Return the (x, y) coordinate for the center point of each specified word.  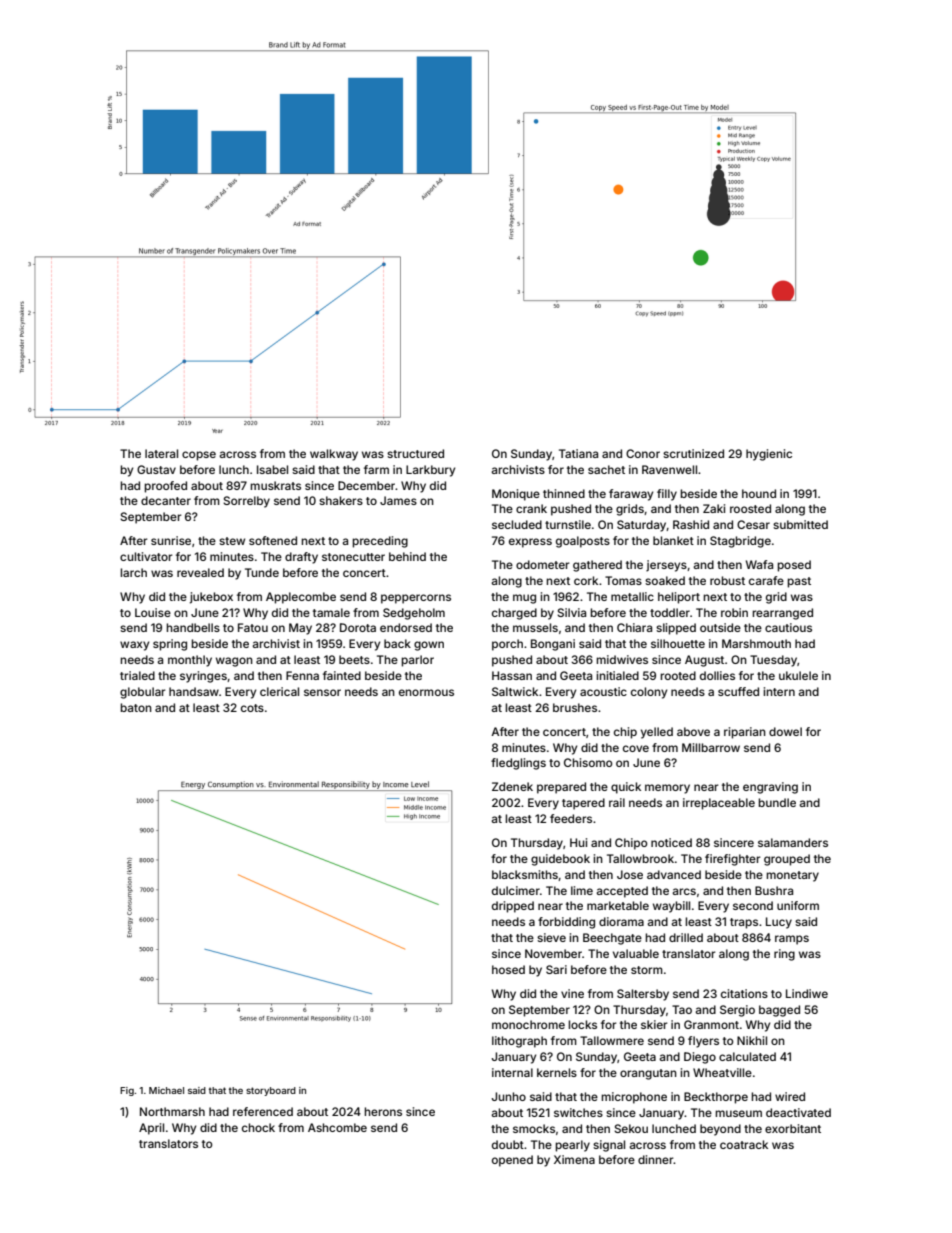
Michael (166, 1090)
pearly (572, 1146)
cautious (788, 627)
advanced (674, 874)
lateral (161, 453)
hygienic (769, 455)
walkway (334, 455)
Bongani (553, 645)
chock (258, 1127)
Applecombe (301, 598)
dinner (656, 1159)
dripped (513, 907)
